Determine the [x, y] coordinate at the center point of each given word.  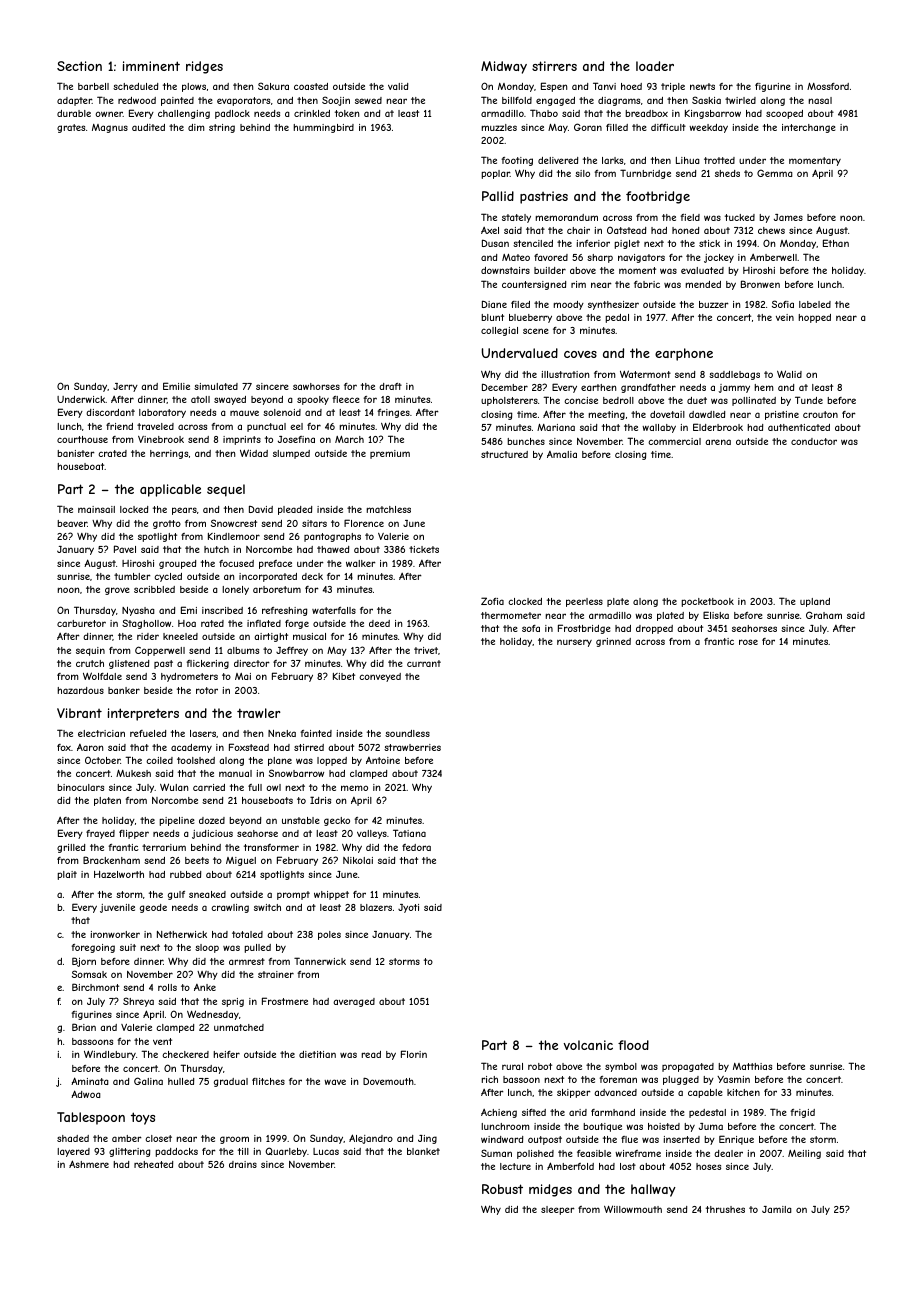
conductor [814, 441]
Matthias [752, 1066]
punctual [266, 427]
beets [197, 860]
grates [71, 128]
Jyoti [408, 908]
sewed [368, 100]
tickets [424, 549]
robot [540, 1066]
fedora [416, 847]
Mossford [828, 86]
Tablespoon [91, 1118]
